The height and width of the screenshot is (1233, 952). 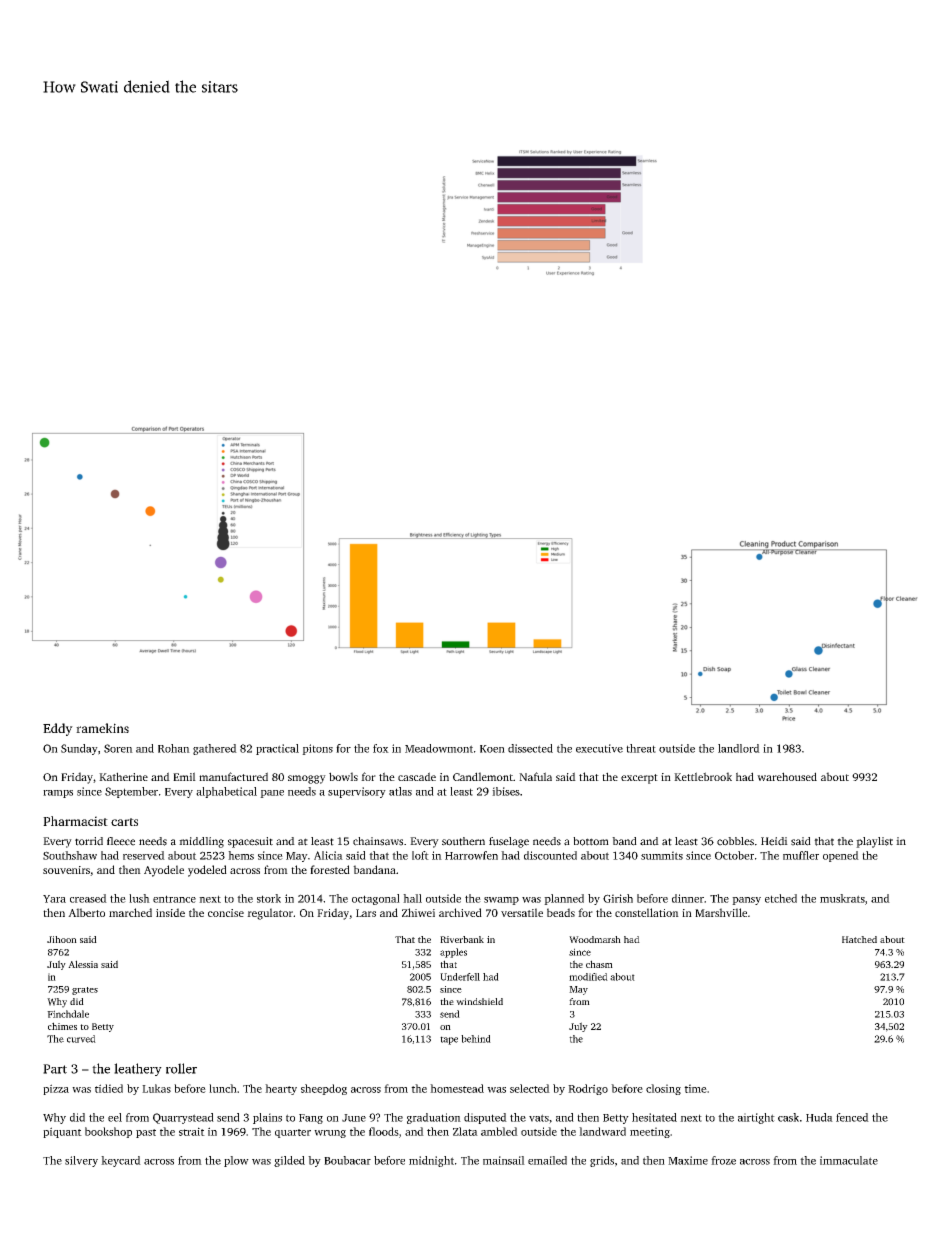 I want to click on Eddy, so click(x=58, y=729).
